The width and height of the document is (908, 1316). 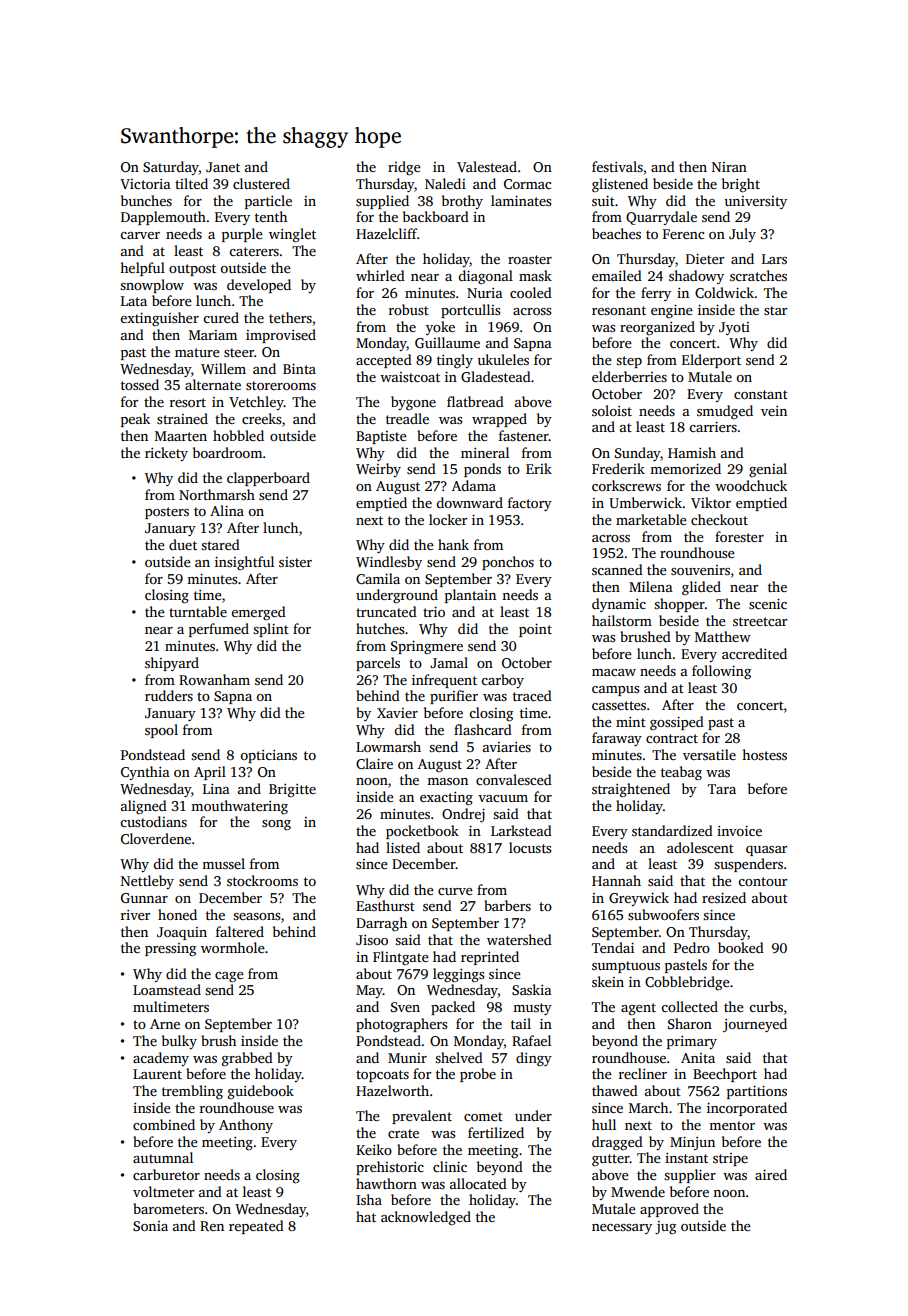 What do you see at coordinates (747, 1109) in the document?
I see `incorporated` at bounding box center [747, 1109].
